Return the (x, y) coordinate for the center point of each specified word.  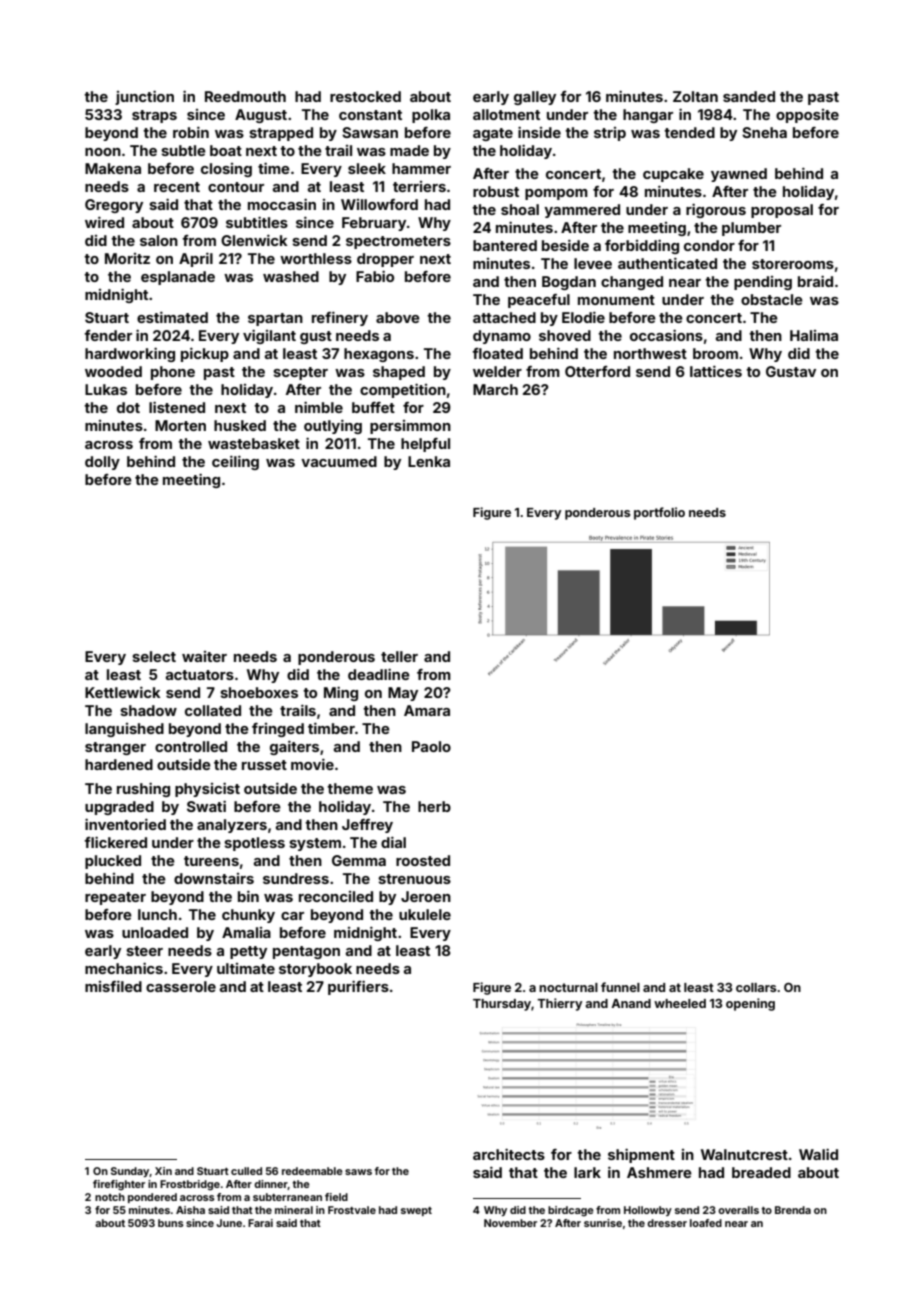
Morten (180, 425)
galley (535, 98)
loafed (706, 1223)
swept (416, 1211)
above (398, 317)
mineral (294, 1210)
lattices (716, 371)
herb (434, 806)
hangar (648, 116)
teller (399, 656)
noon (103, 152)
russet (264, 765)
